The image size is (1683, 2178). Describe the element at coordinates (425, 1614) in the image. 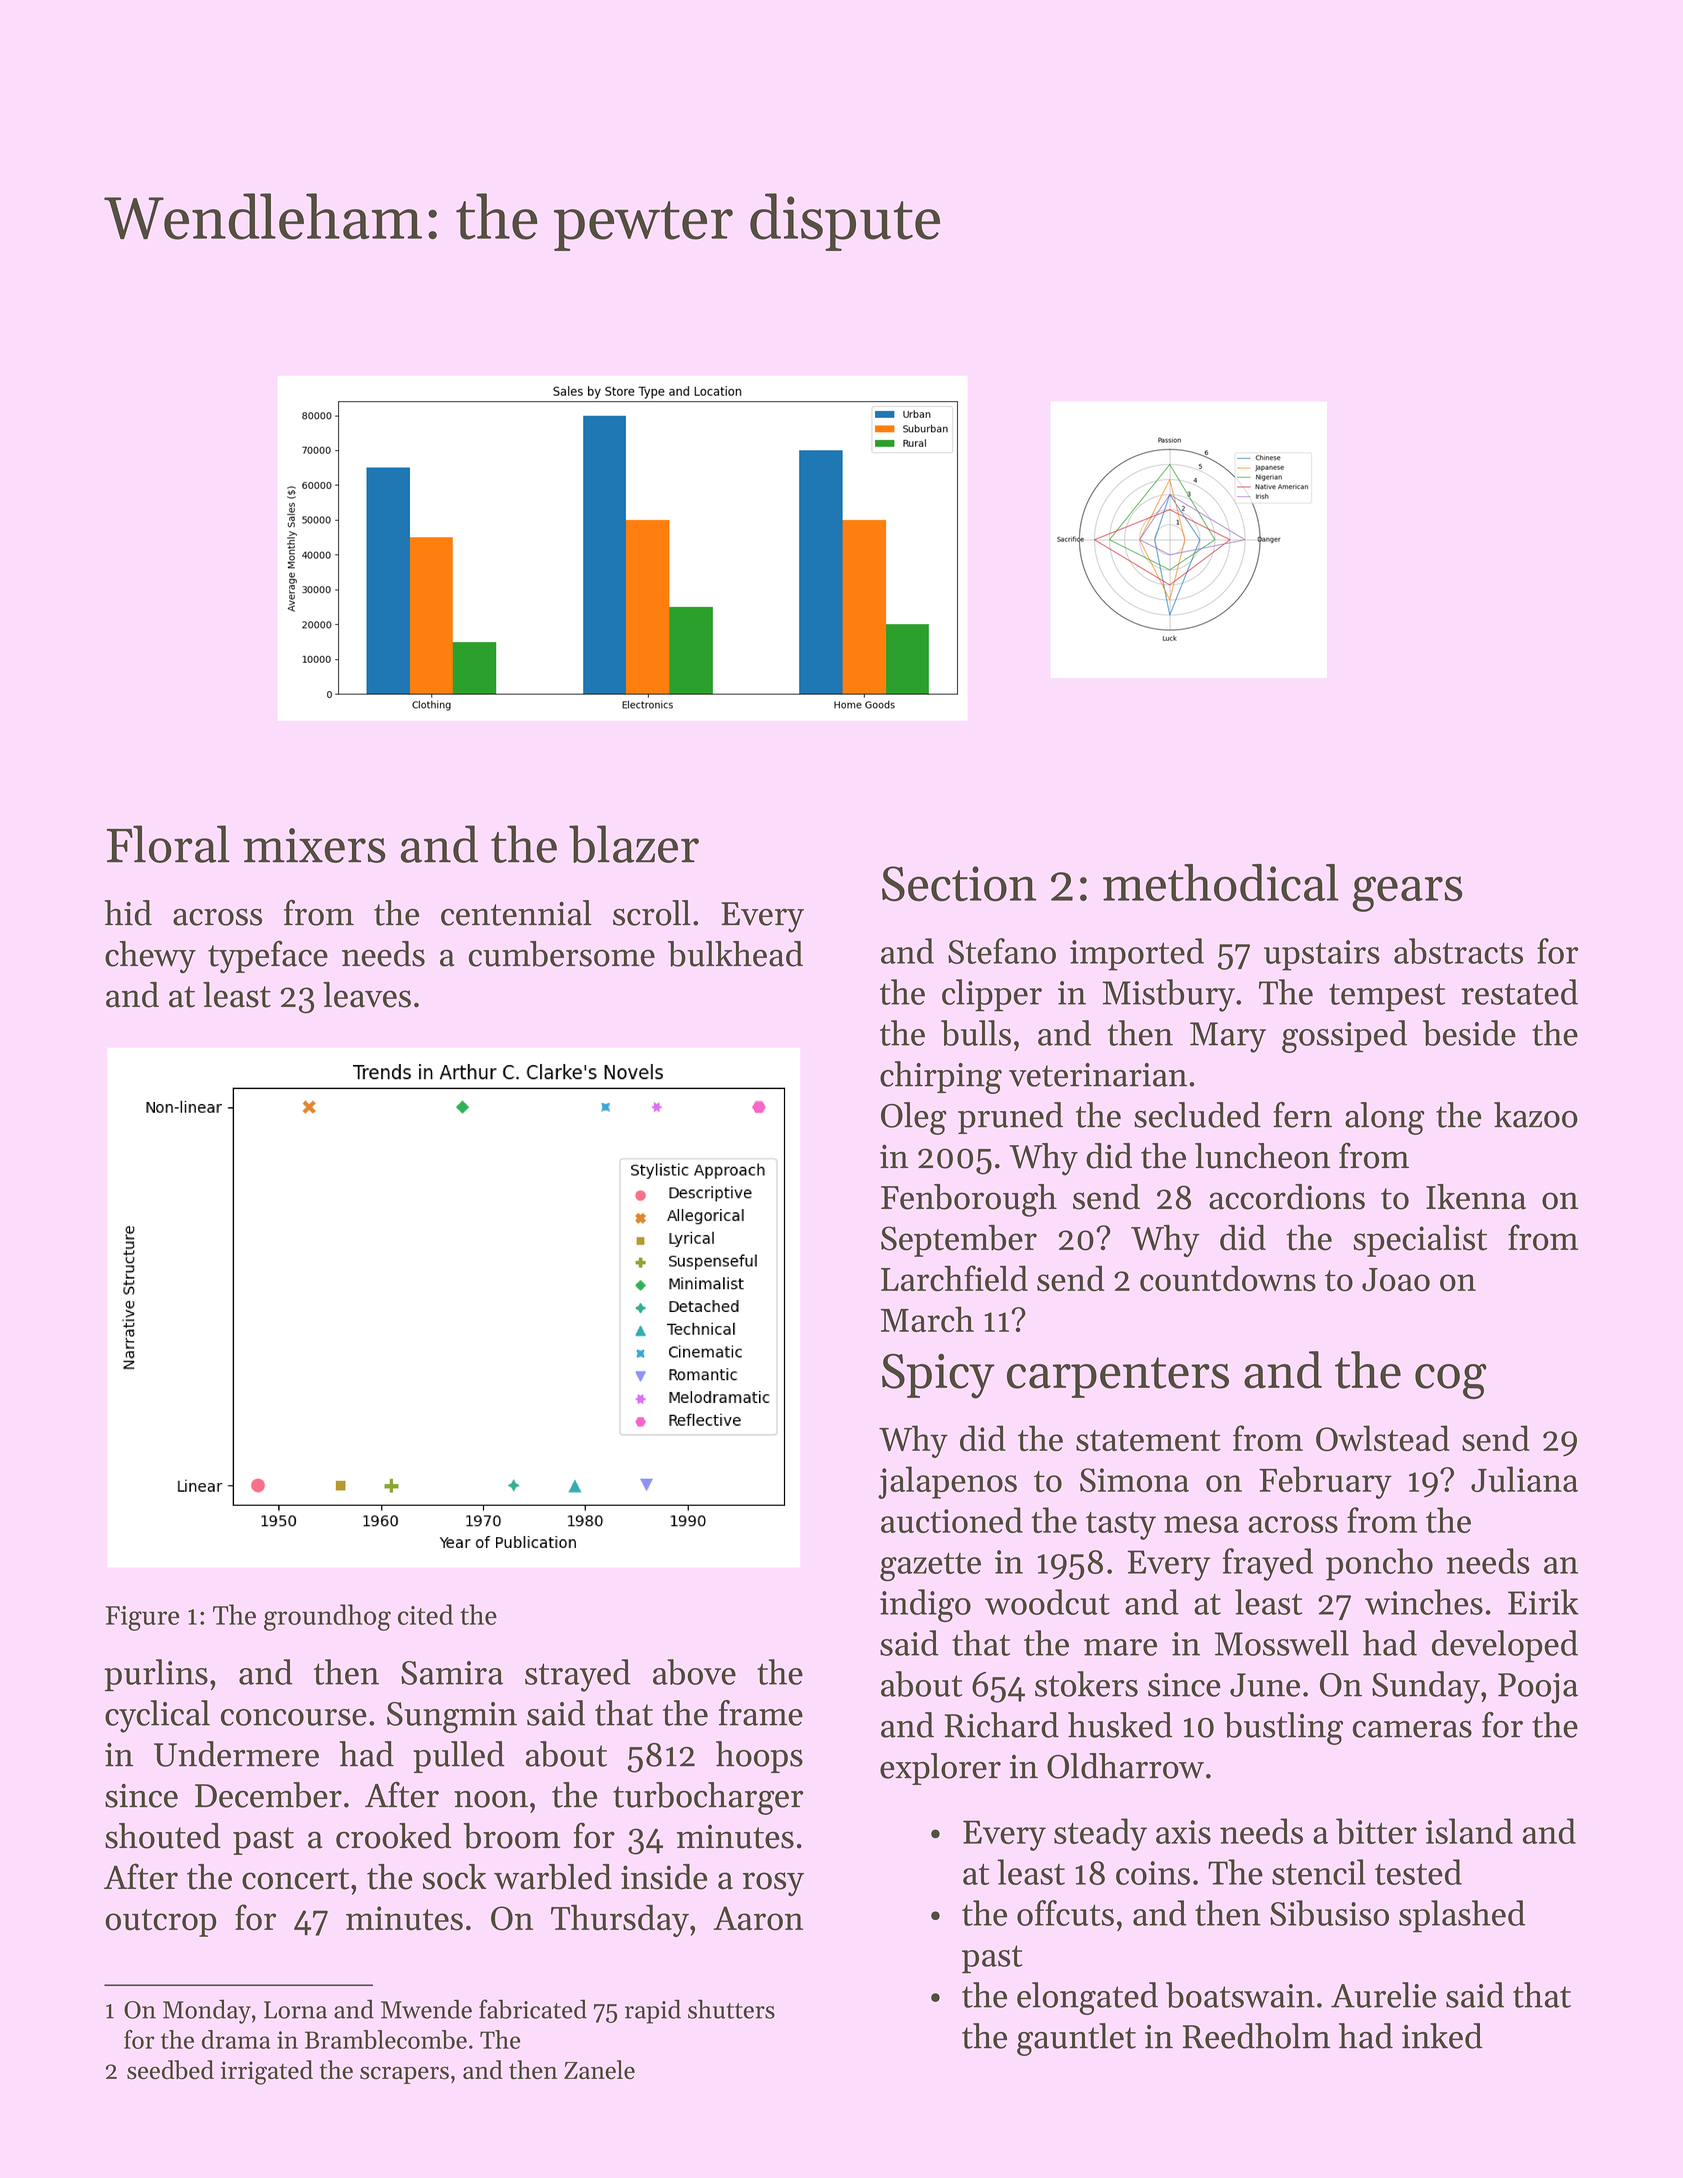

I see `cited` at that location.
